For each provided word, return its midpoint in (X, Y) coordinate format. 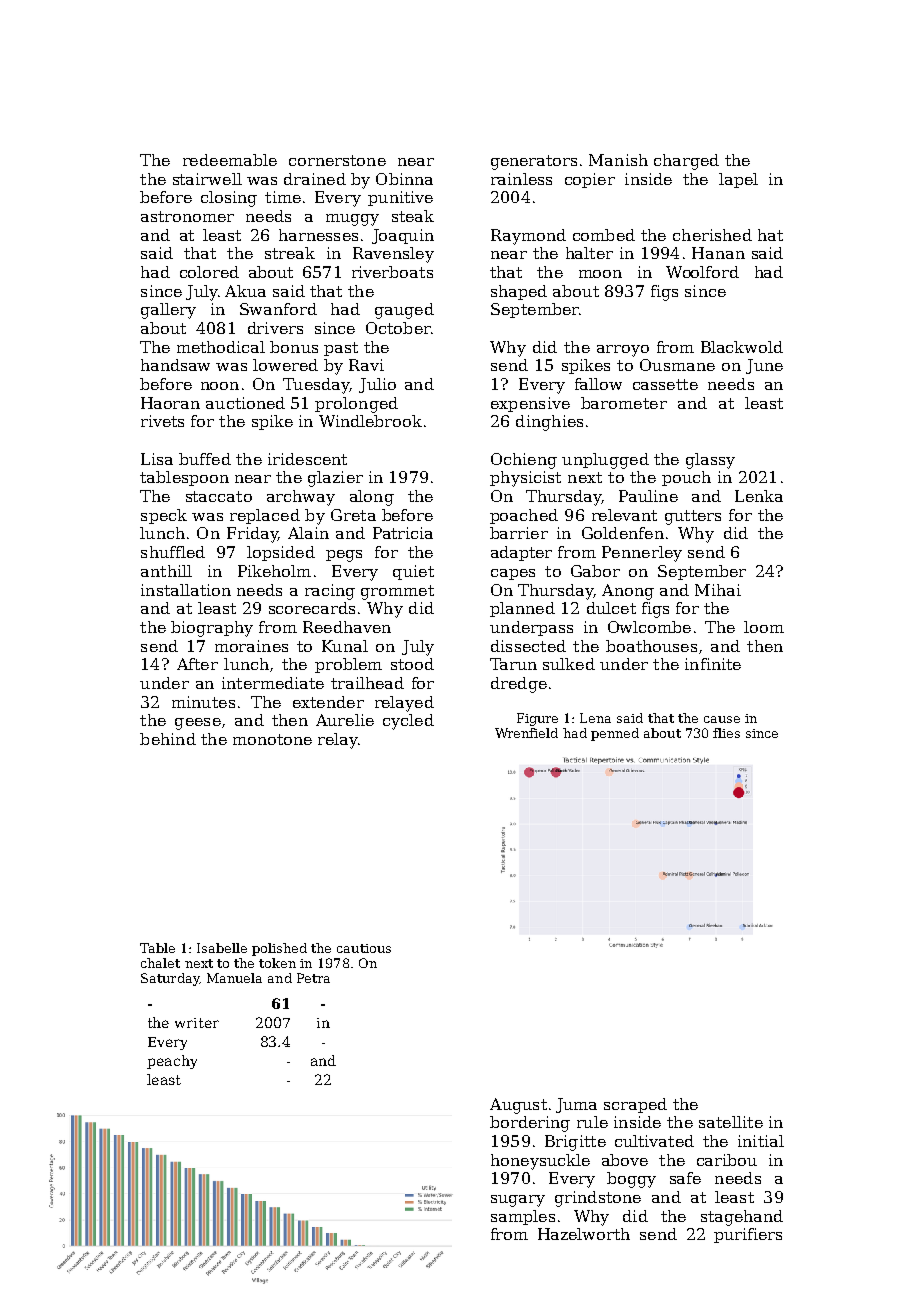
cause (722, 719)
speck (164, 516)
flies (726, 733)
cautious (364, 948)
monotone (272, 739)
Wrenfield (526, 733)
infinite (713, 664)
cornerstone (337, 160)
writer (197, 1023)
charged (686, 162)
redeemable (230, 160)
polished (279, 949)
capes (513, 574)
